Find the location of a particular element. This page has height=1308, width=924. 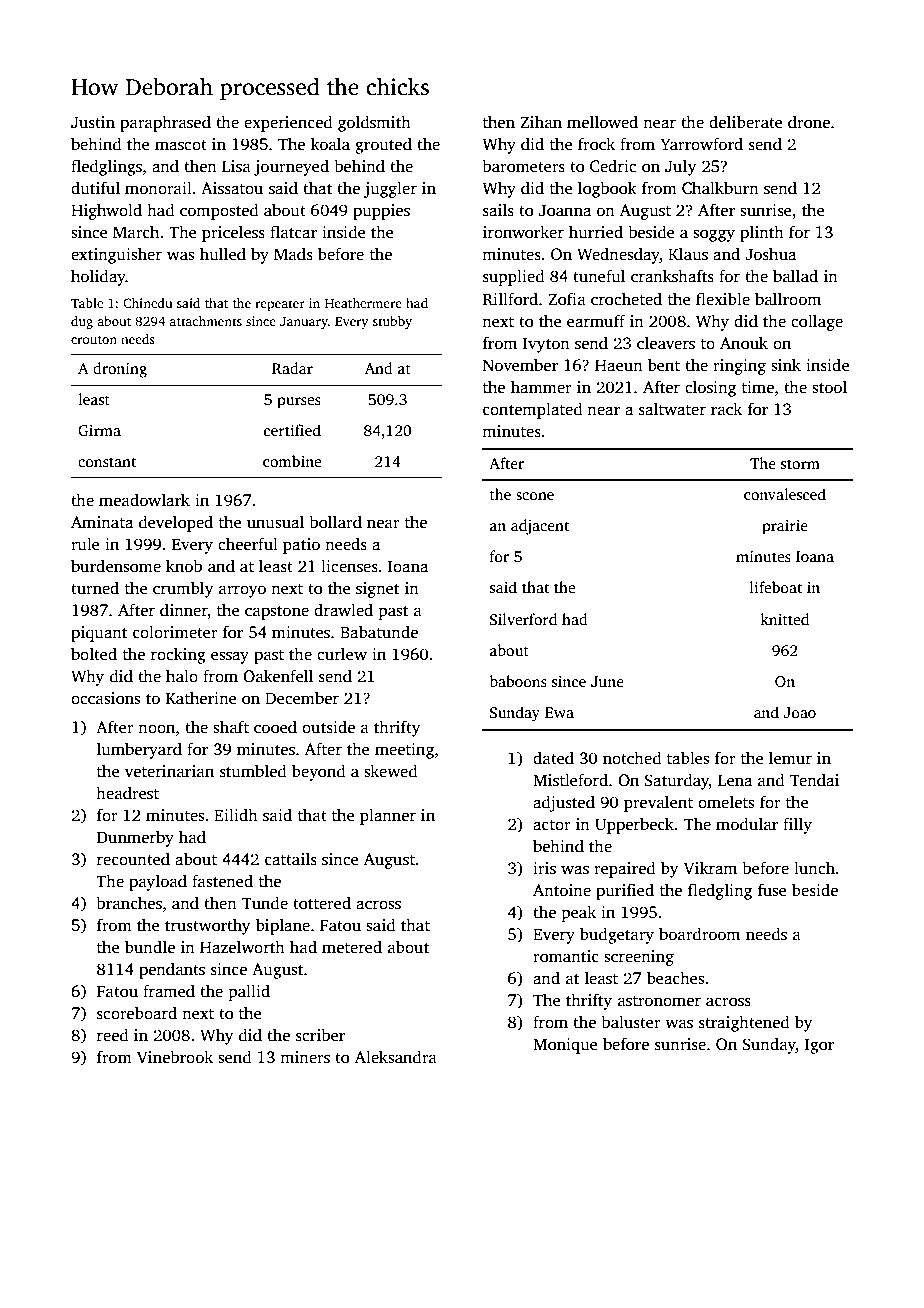

drone is located at coordinates (809, 122).
